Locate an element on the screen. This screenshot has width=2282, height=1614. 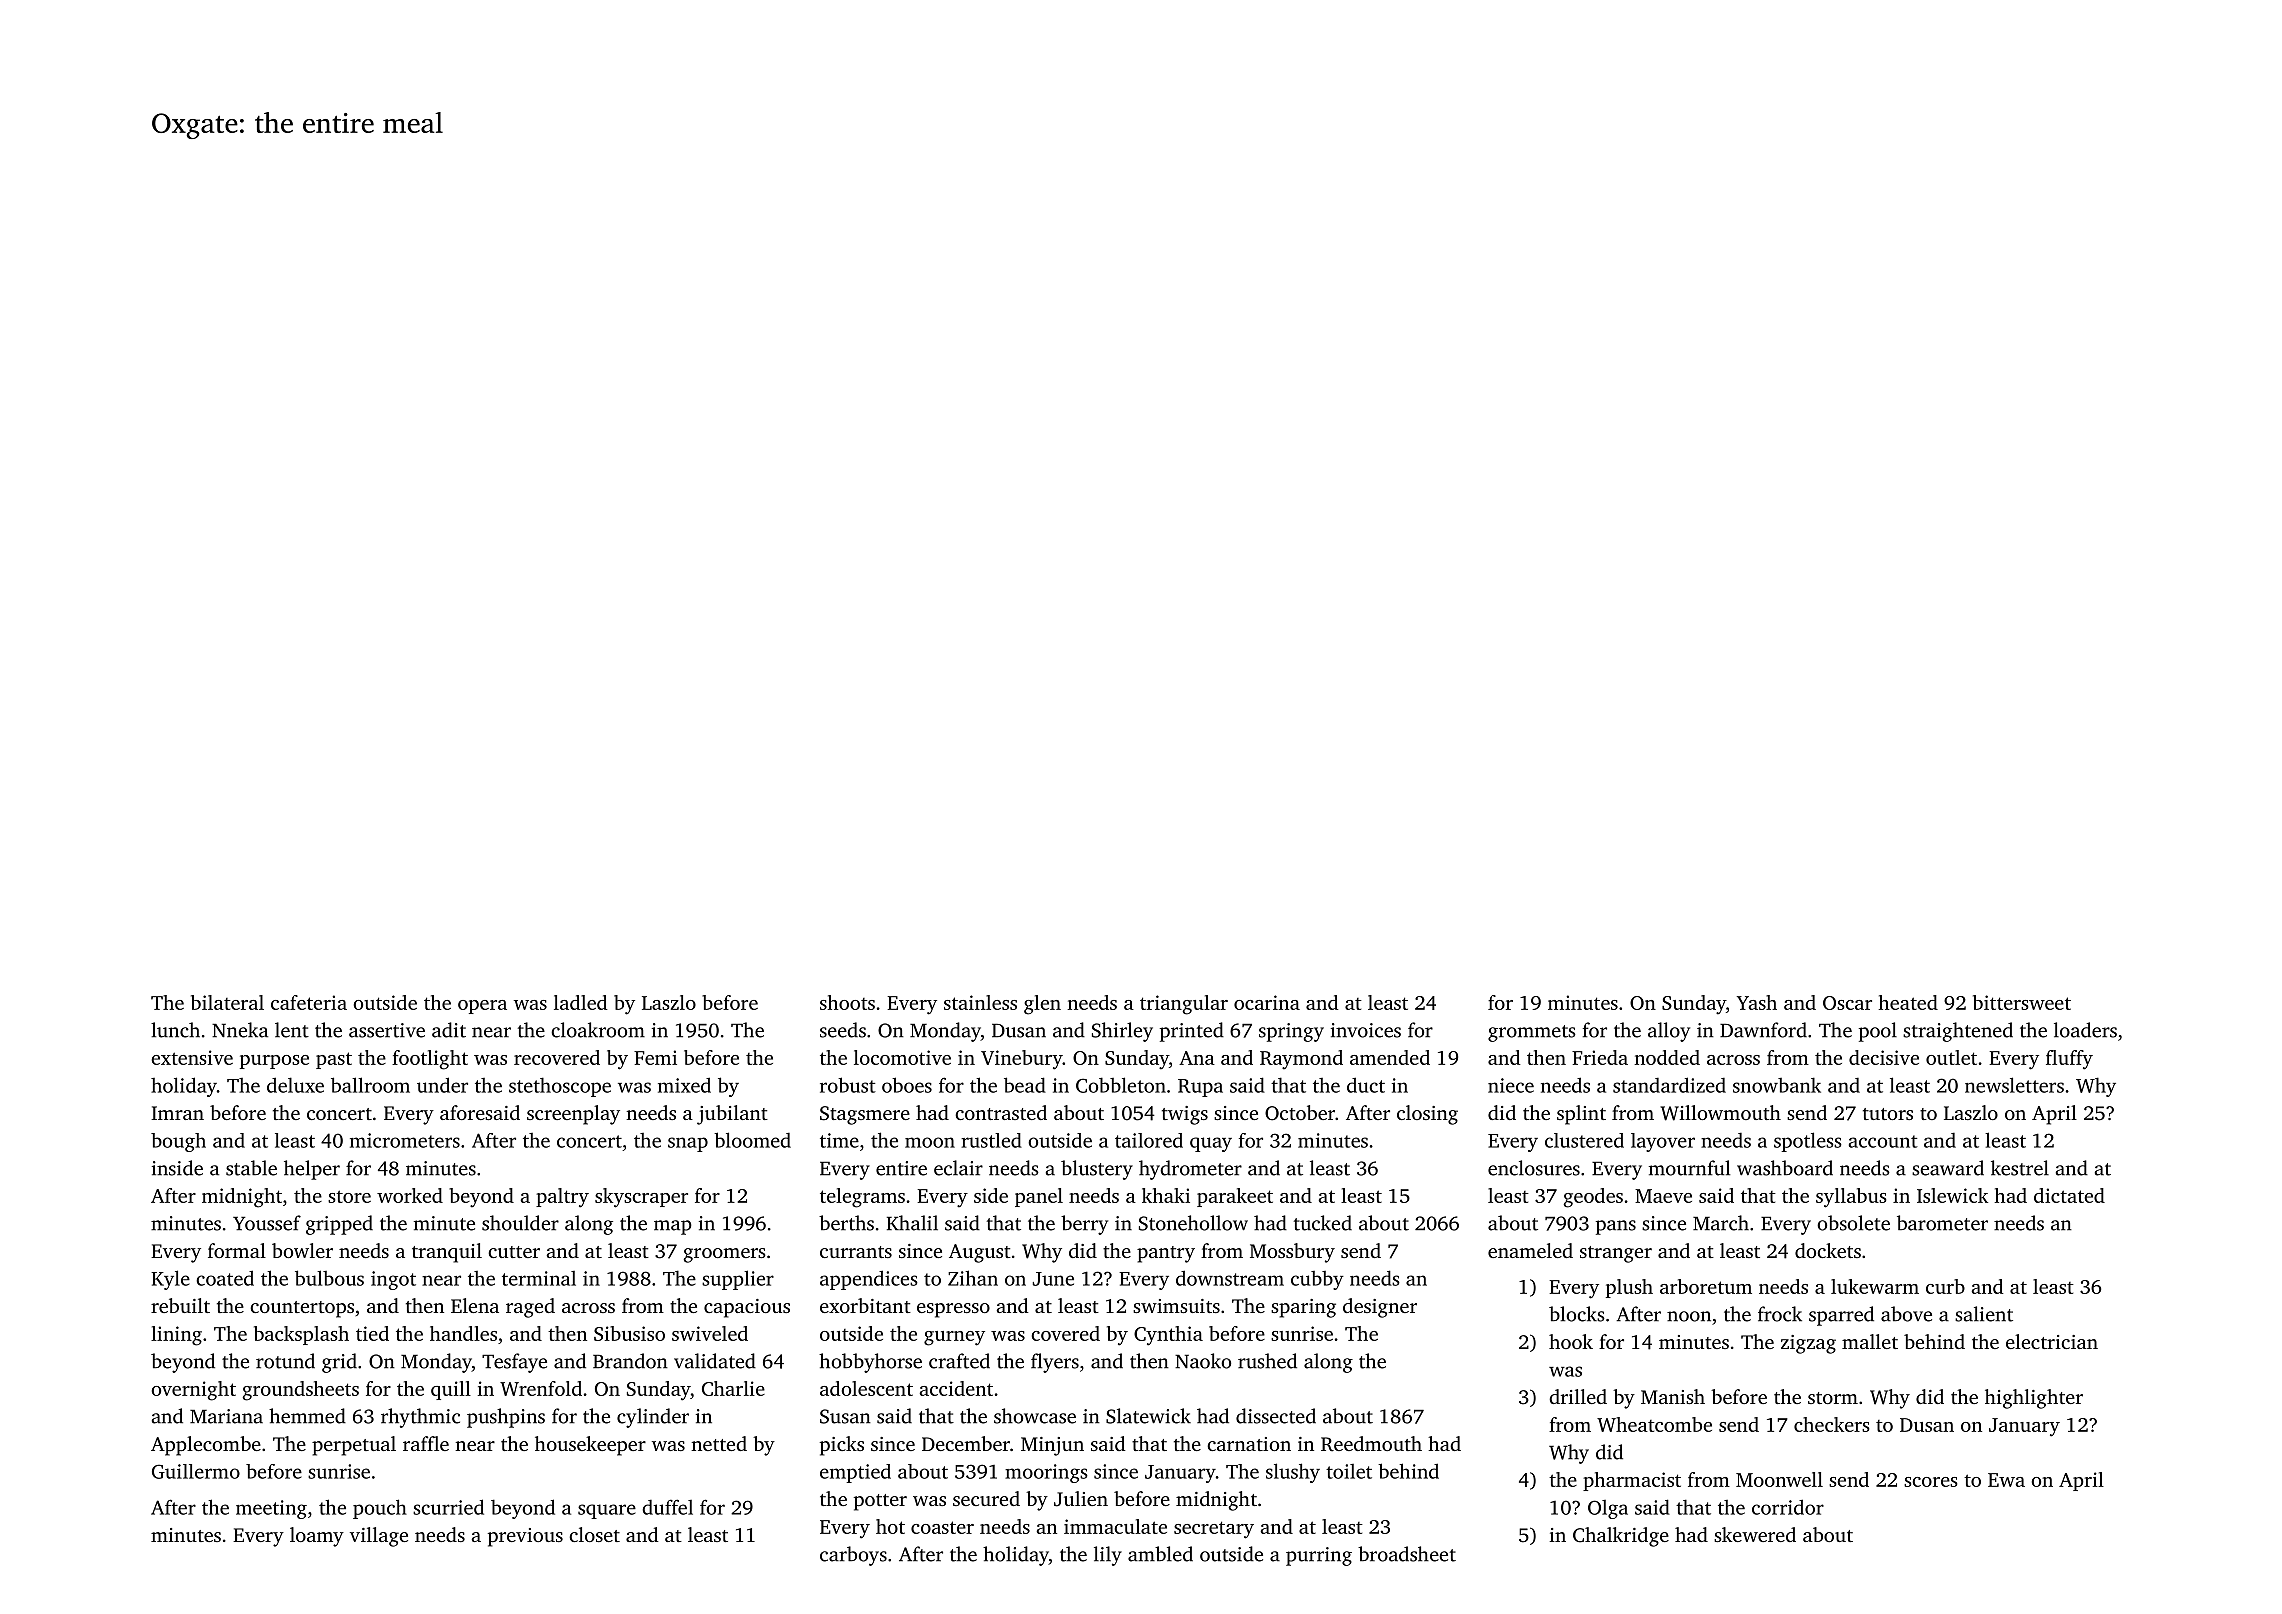
ocarina is located at coordinates (1267, 1002).
